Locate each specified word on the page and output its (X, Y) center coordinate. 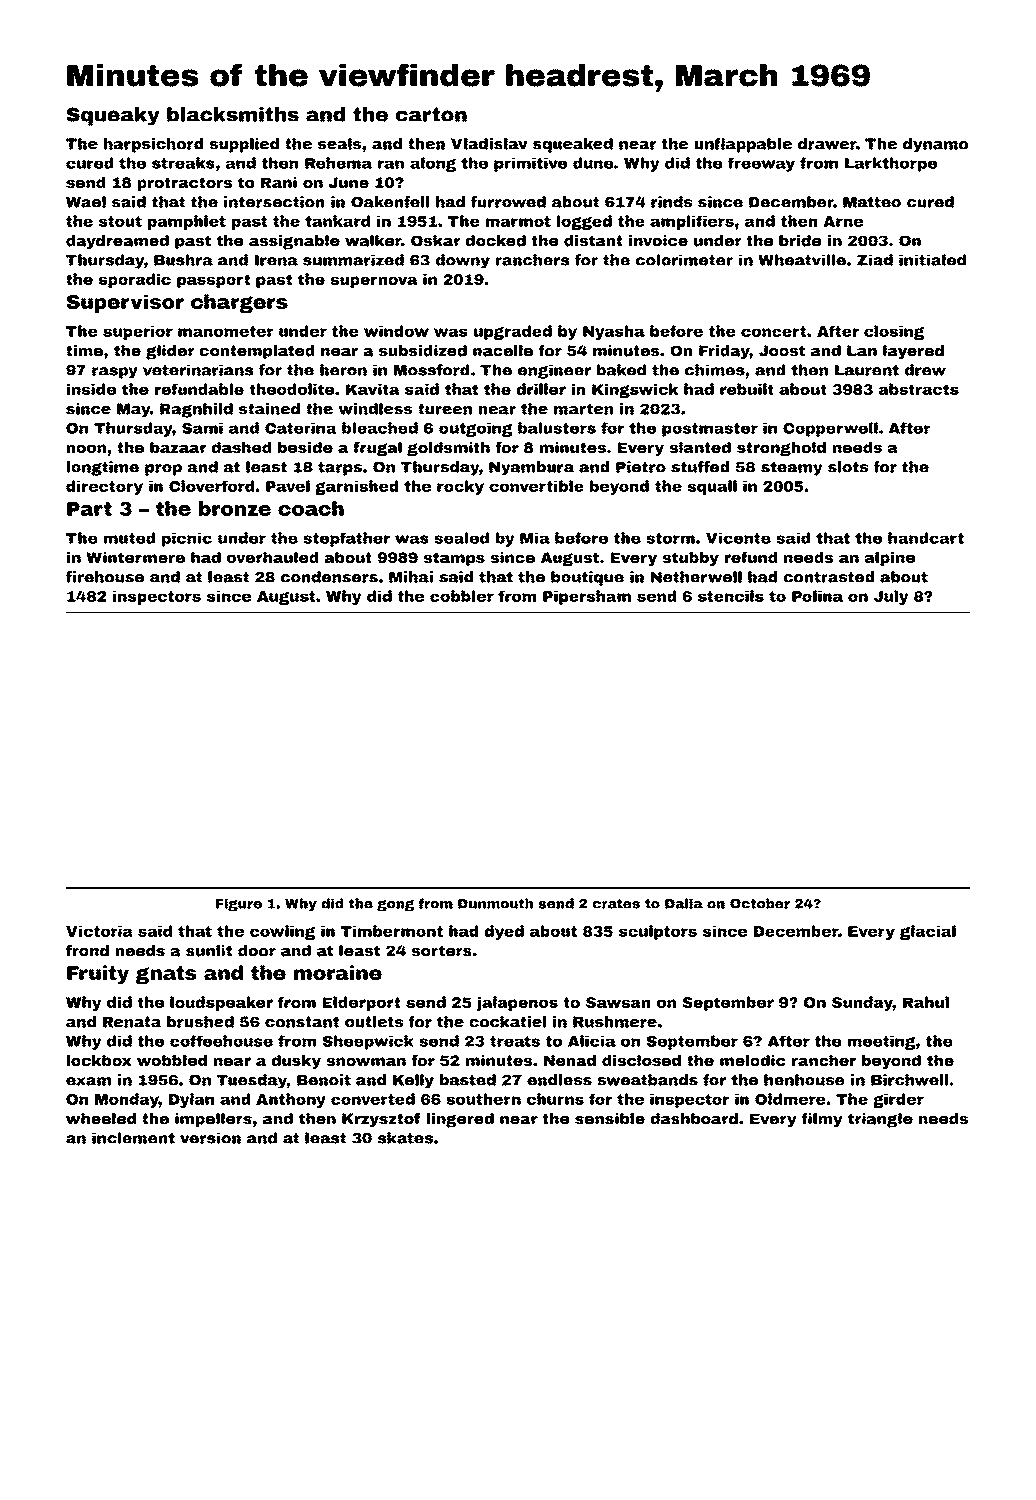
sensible (610, 1119)
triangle (880, 1120)
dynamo (935, 145)
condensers (329, 577)
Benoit (324, 1080)
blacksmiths (233, 114)
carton (431, 114)
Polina (817, 596)
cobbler (462, 596)
